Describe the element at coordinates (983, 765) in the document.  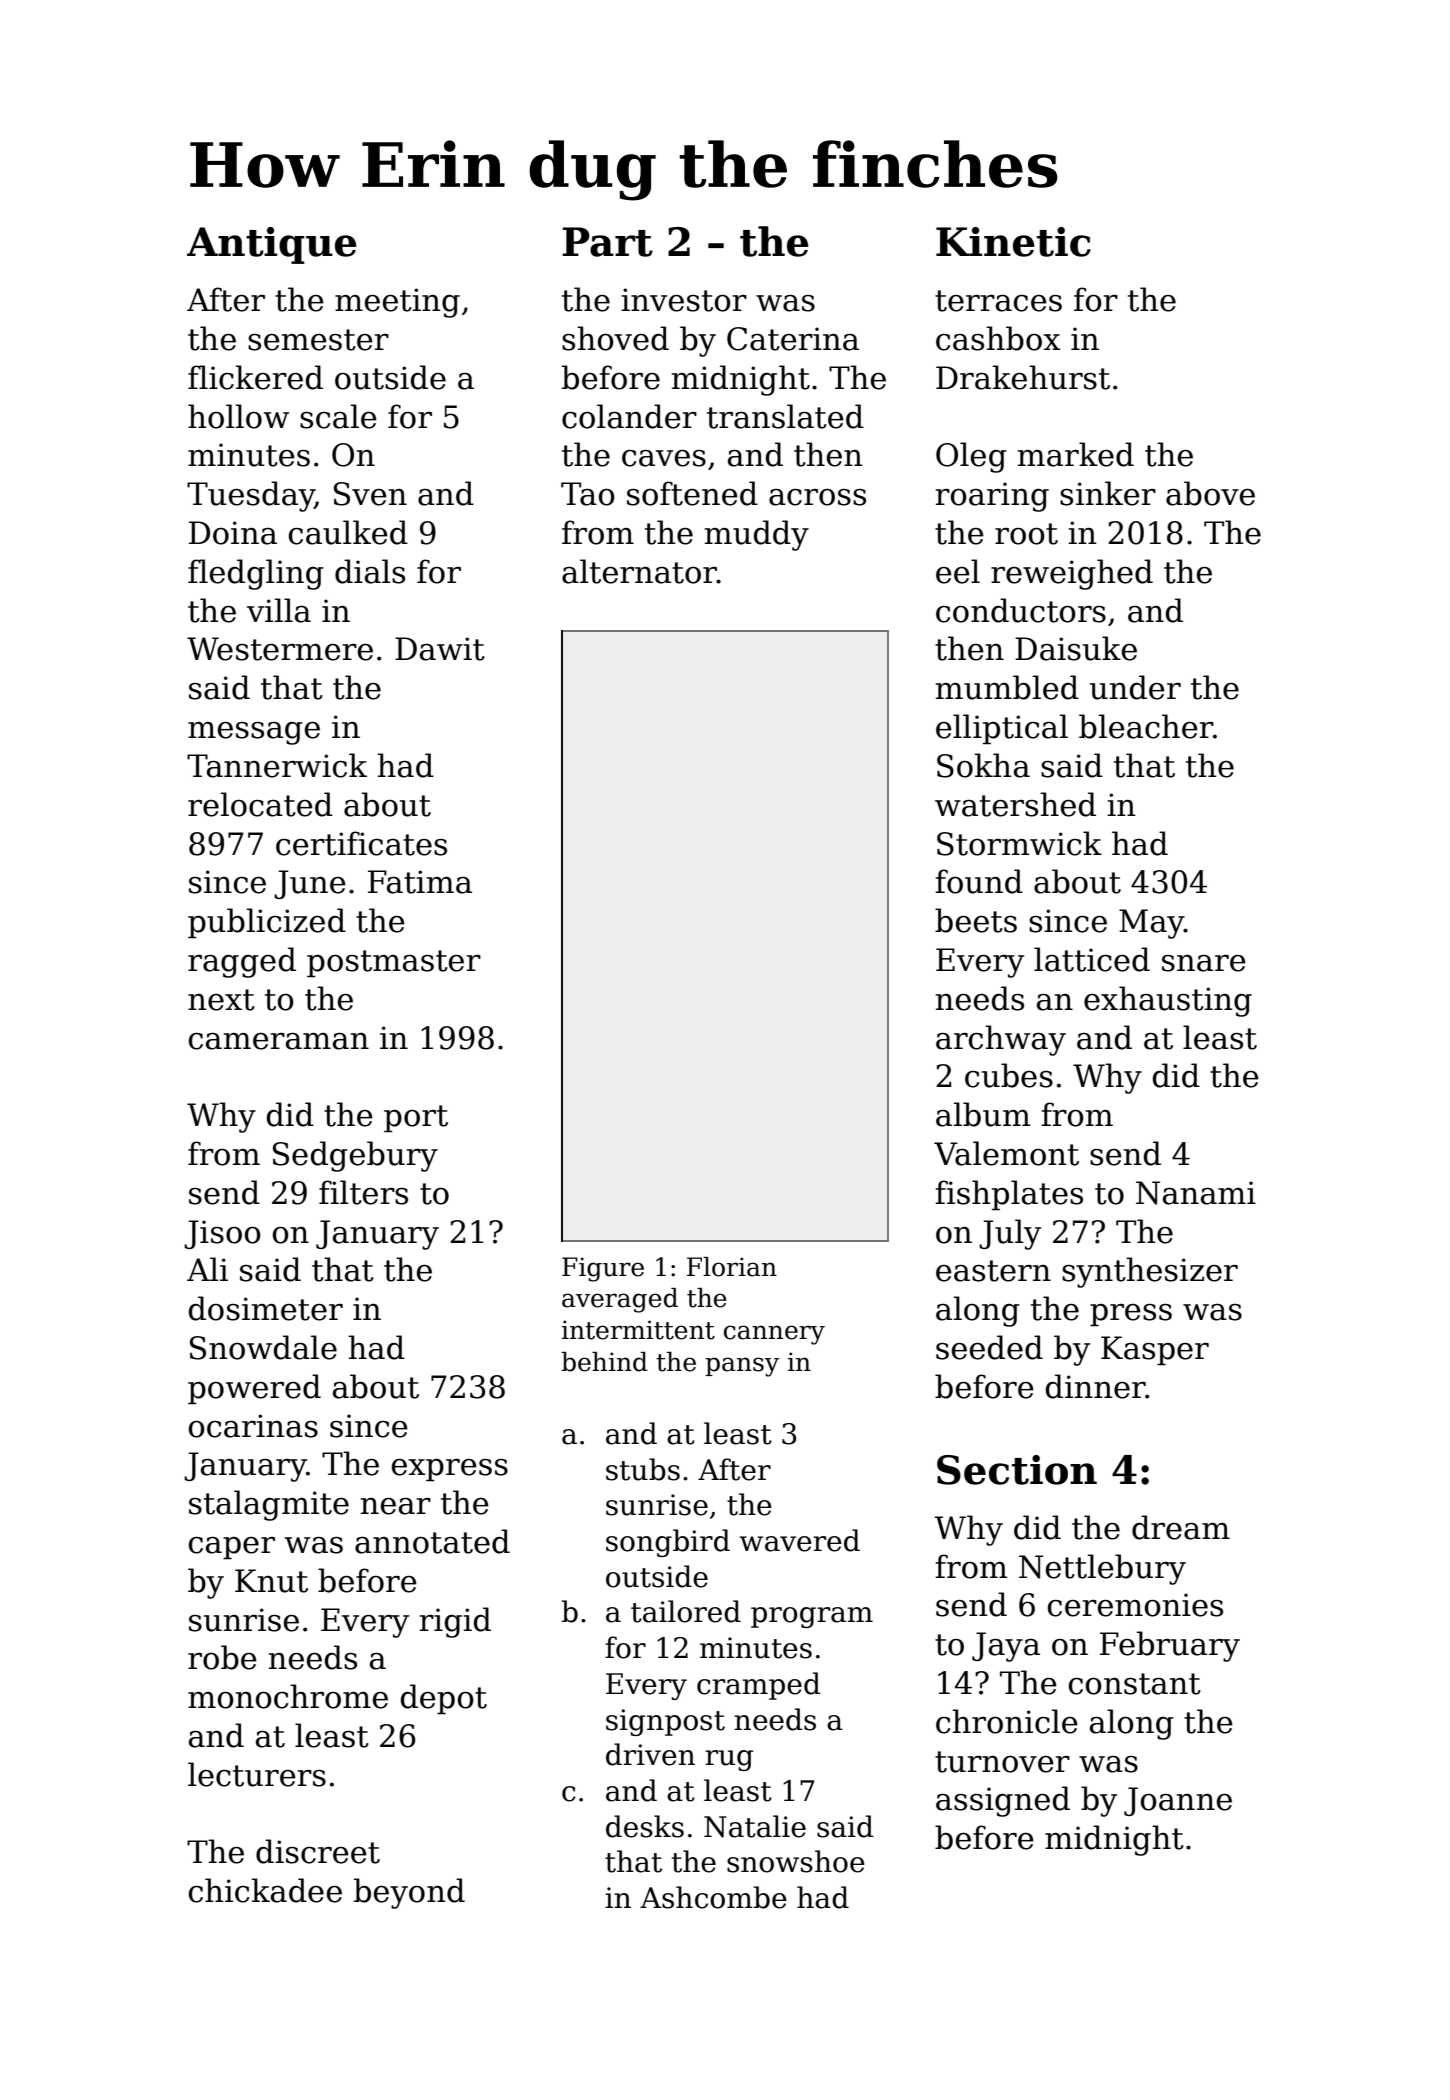
I see `Sokha` at that location.
